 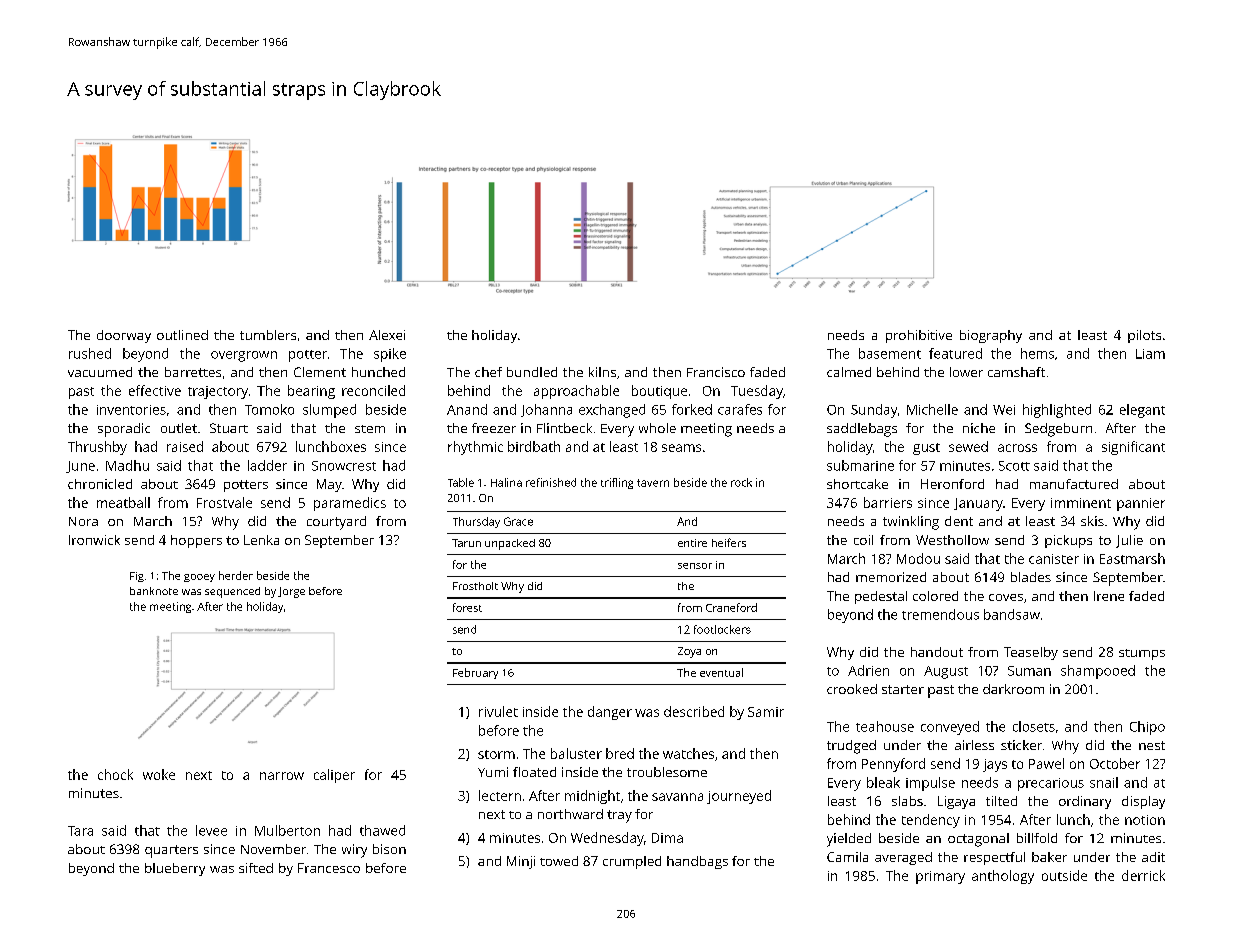 I want to click on banknote, so click(x=154, y=591).
